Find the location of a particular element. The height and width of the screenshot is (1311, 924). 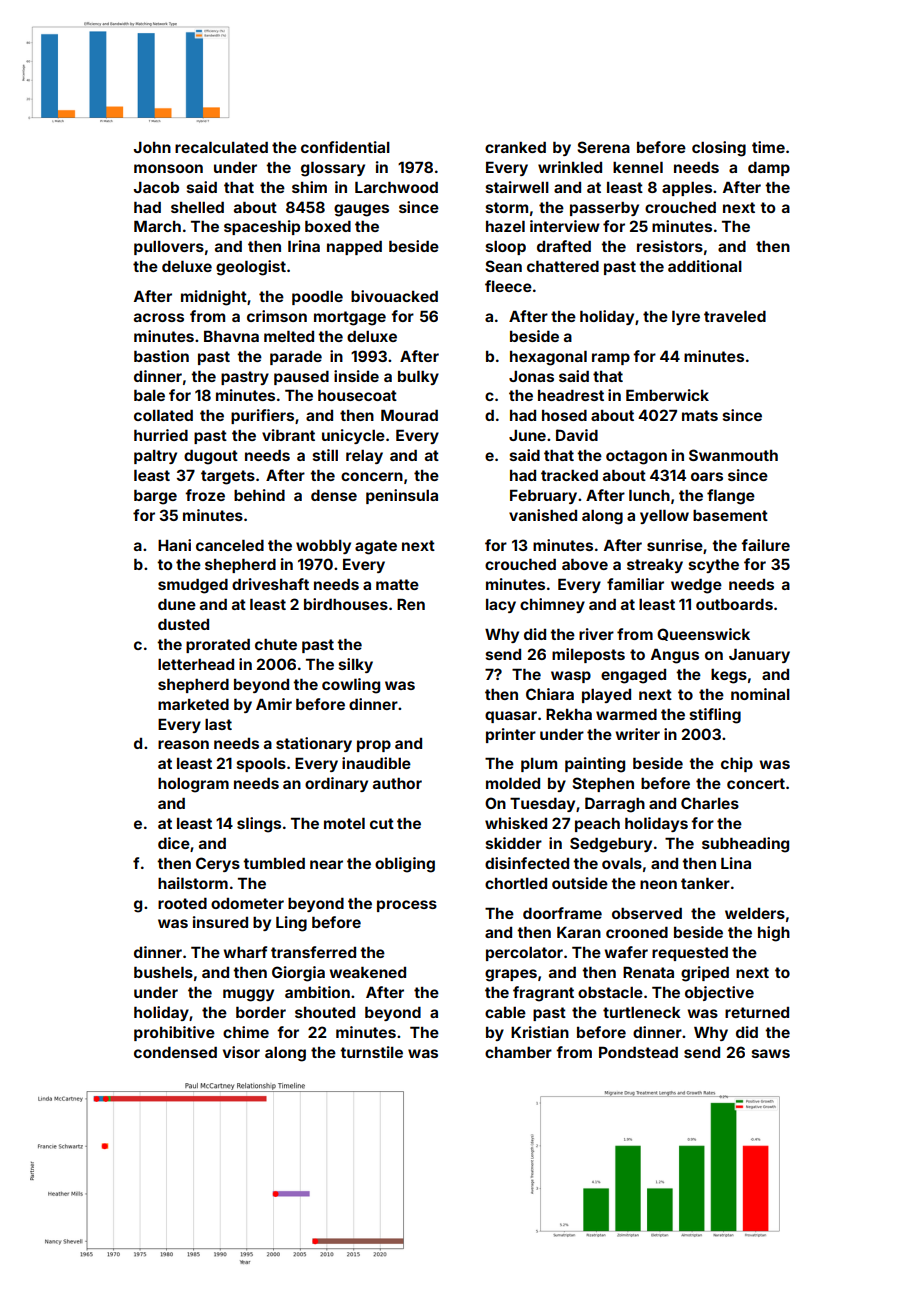

wasp is located at coordinates (571, 677).
